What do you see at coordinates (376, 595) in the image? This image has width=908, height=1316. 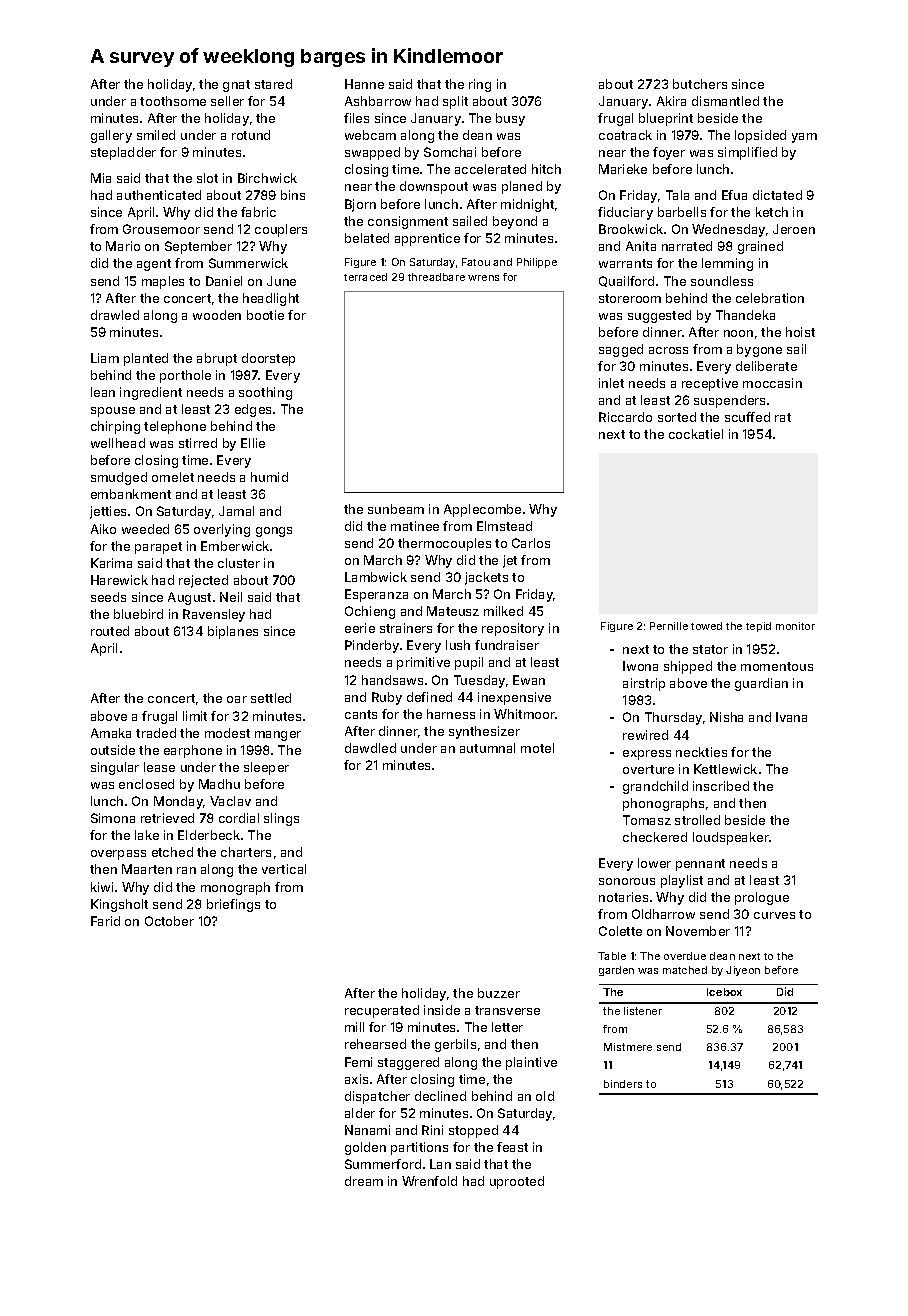 I see `Esperanza` at bounding box center [376, 595].
